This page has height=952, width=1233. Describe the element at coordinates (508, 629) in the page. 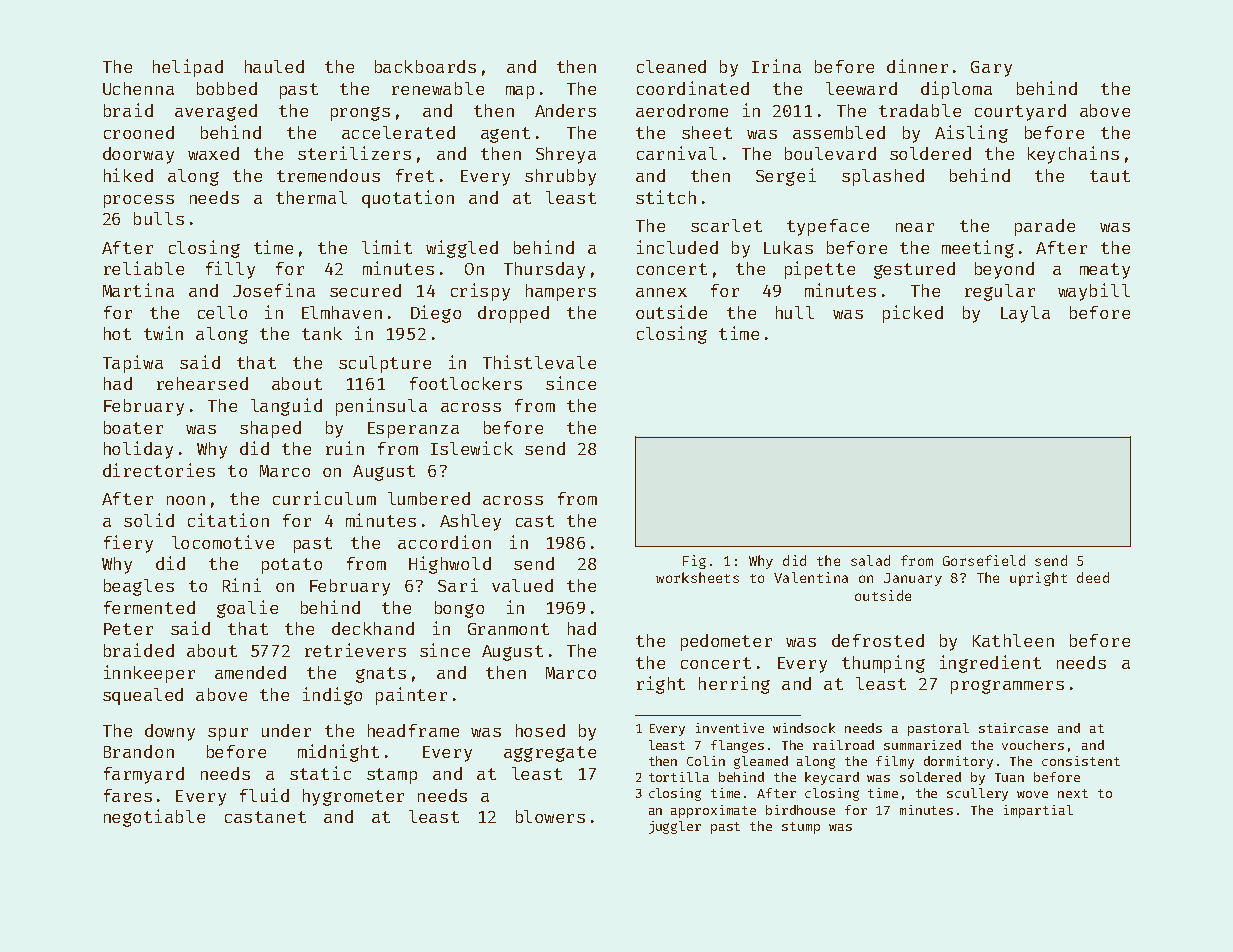

I see `Granmont` at that location.
